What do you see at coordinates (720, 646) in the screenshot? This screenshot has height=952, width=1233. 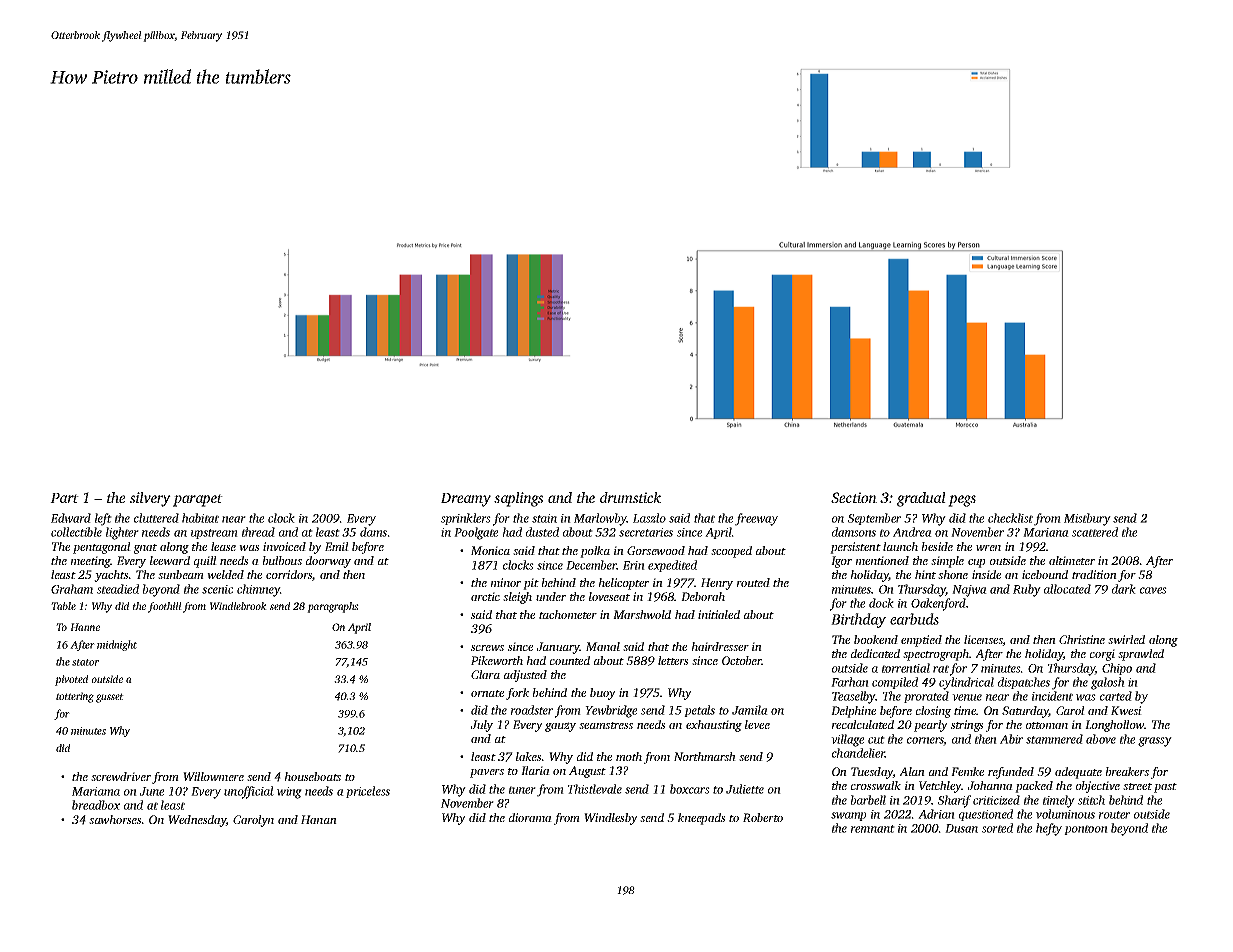 I see `hairdresser` at bounding box center [720, 646].
